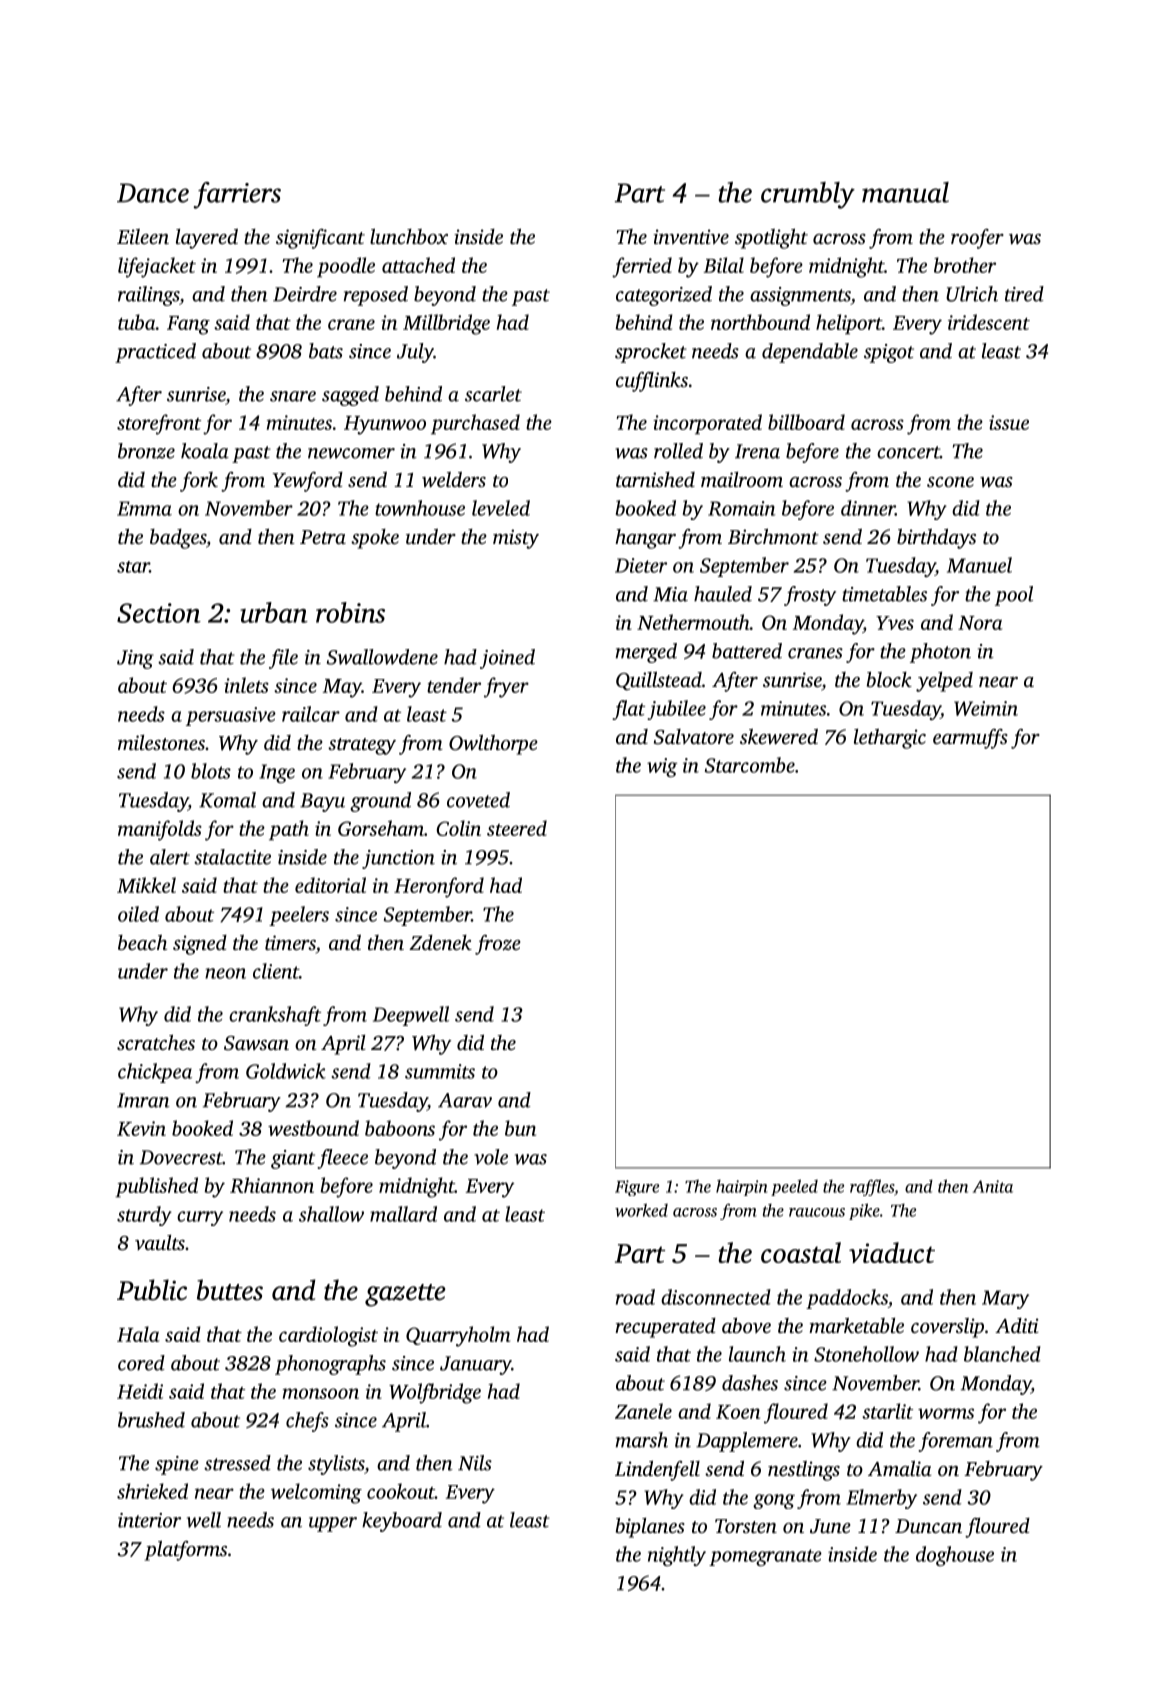  Describe the element at coordinates (320, 239) in the screenshot. I see `significant` at that location.
